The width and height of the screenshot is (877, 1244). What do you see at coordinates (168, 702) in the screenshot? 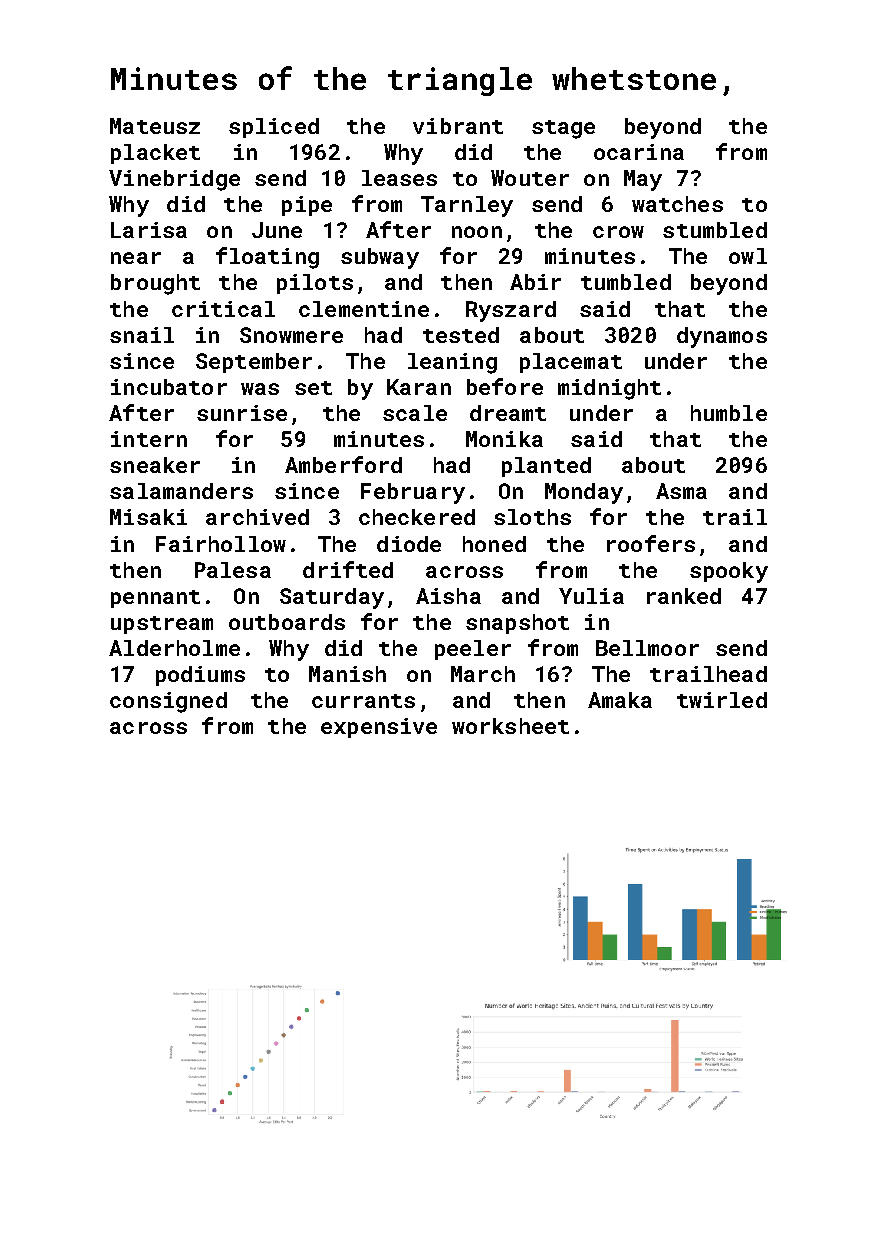
I see `consigned` at bounding box center [168, 702].
